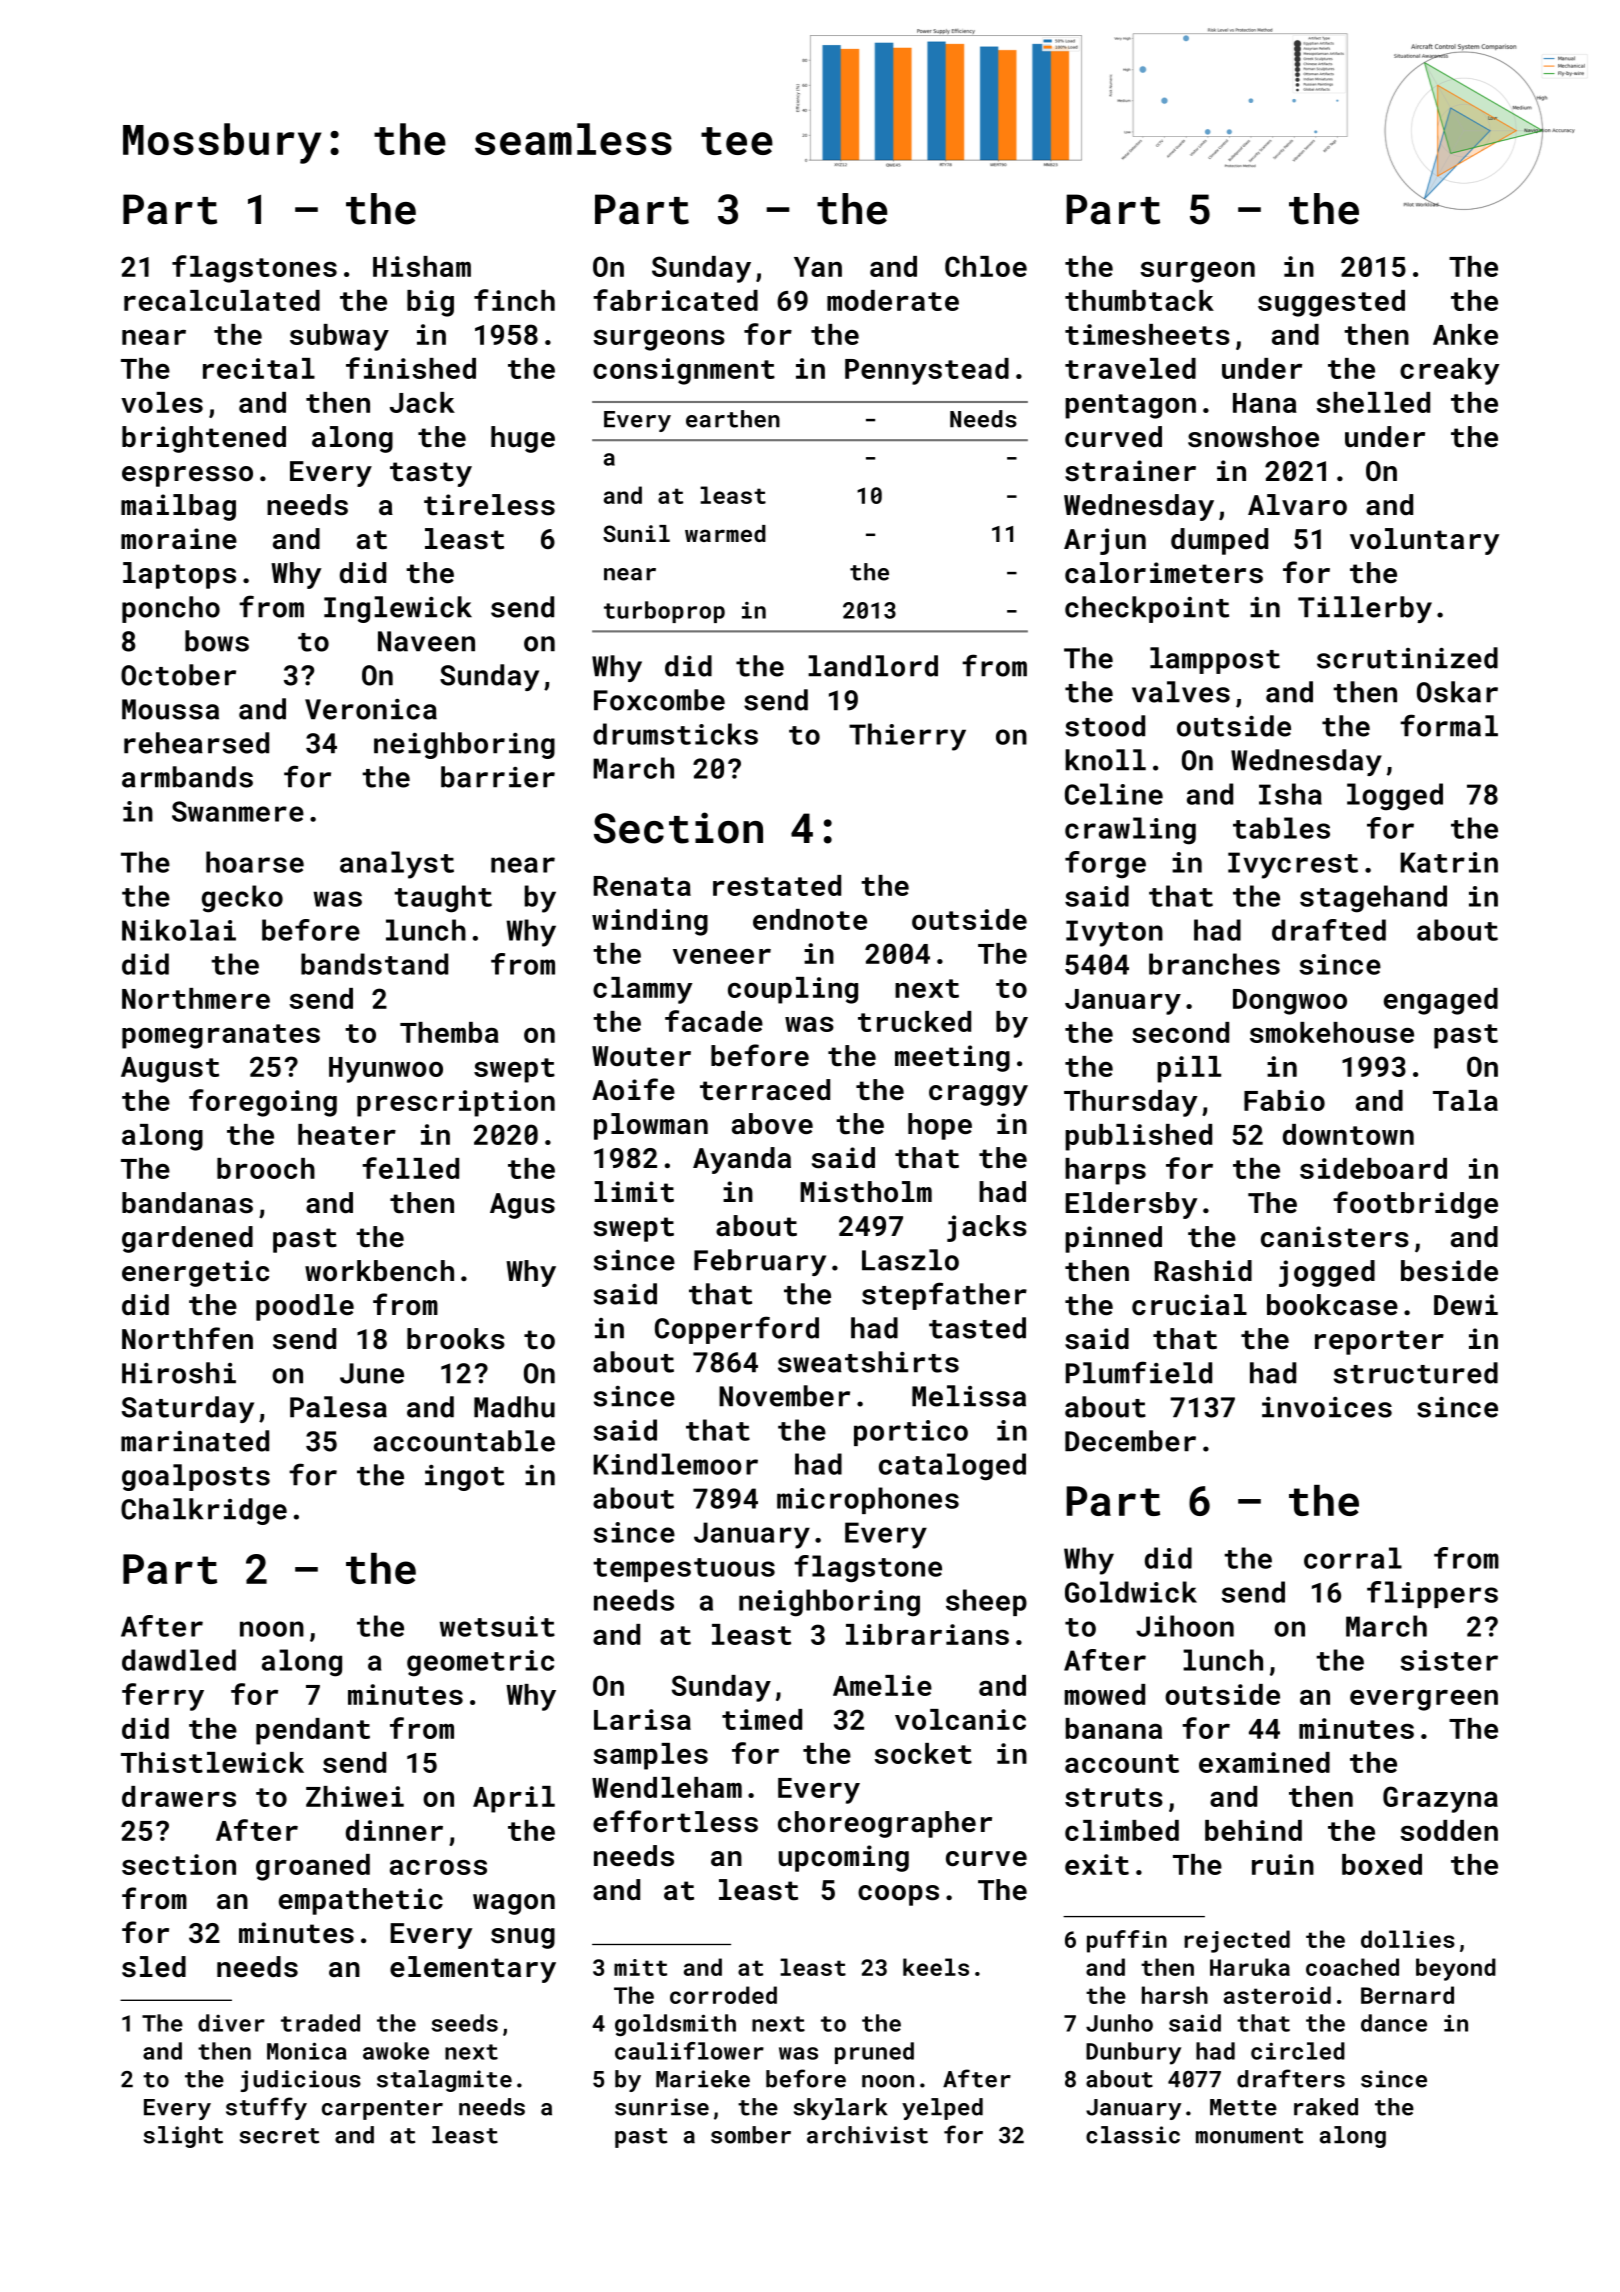 The height and width of the screenshot is (2292, 1620). What do you see at coordinates (676, 1464) in the screenshot?
I see `Kindlemoor` at bounding box center [676, 1464].
